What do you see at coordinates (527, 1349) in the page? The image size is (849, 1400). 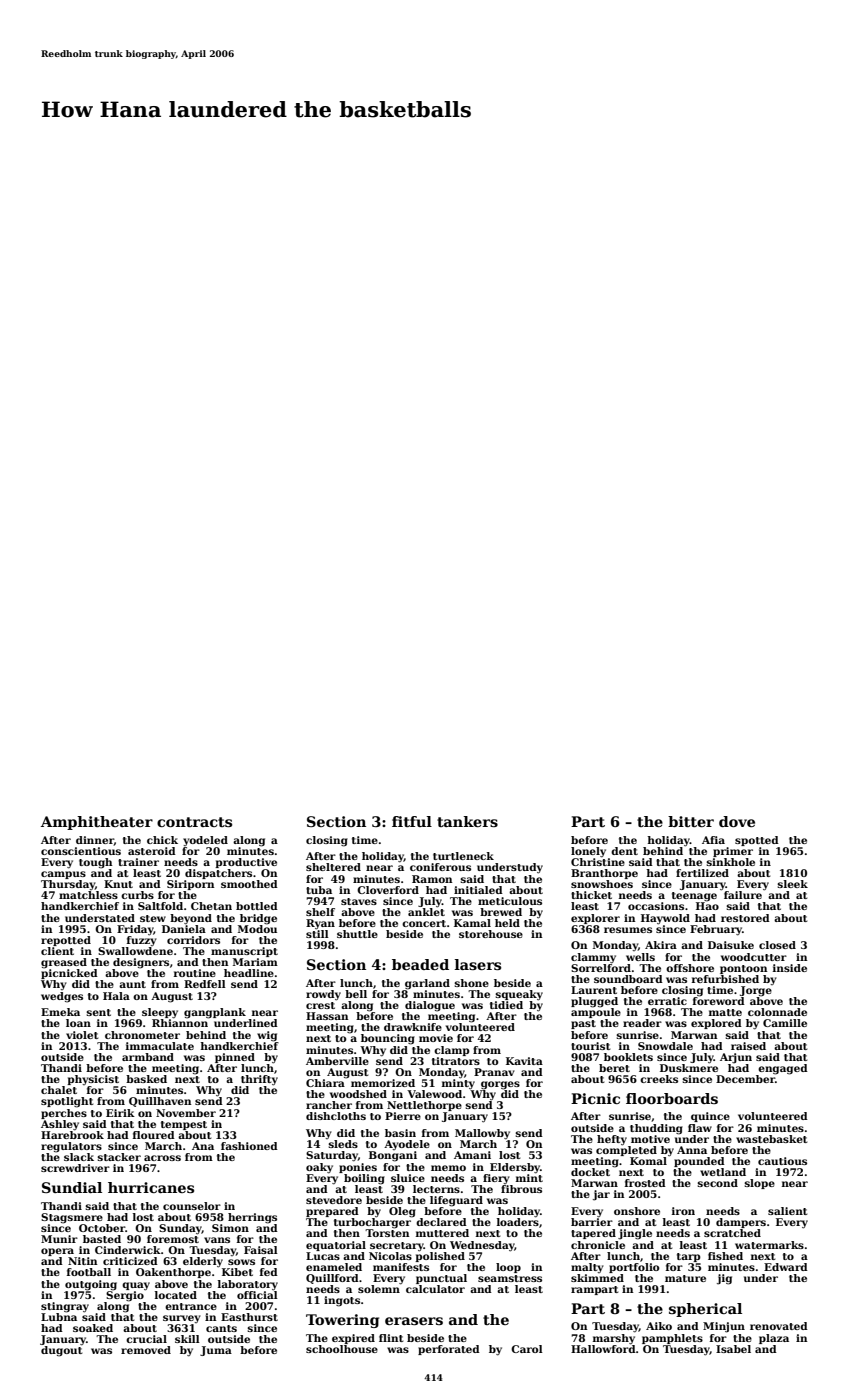 I see `Carol` at bounding box center [527, 1349].
